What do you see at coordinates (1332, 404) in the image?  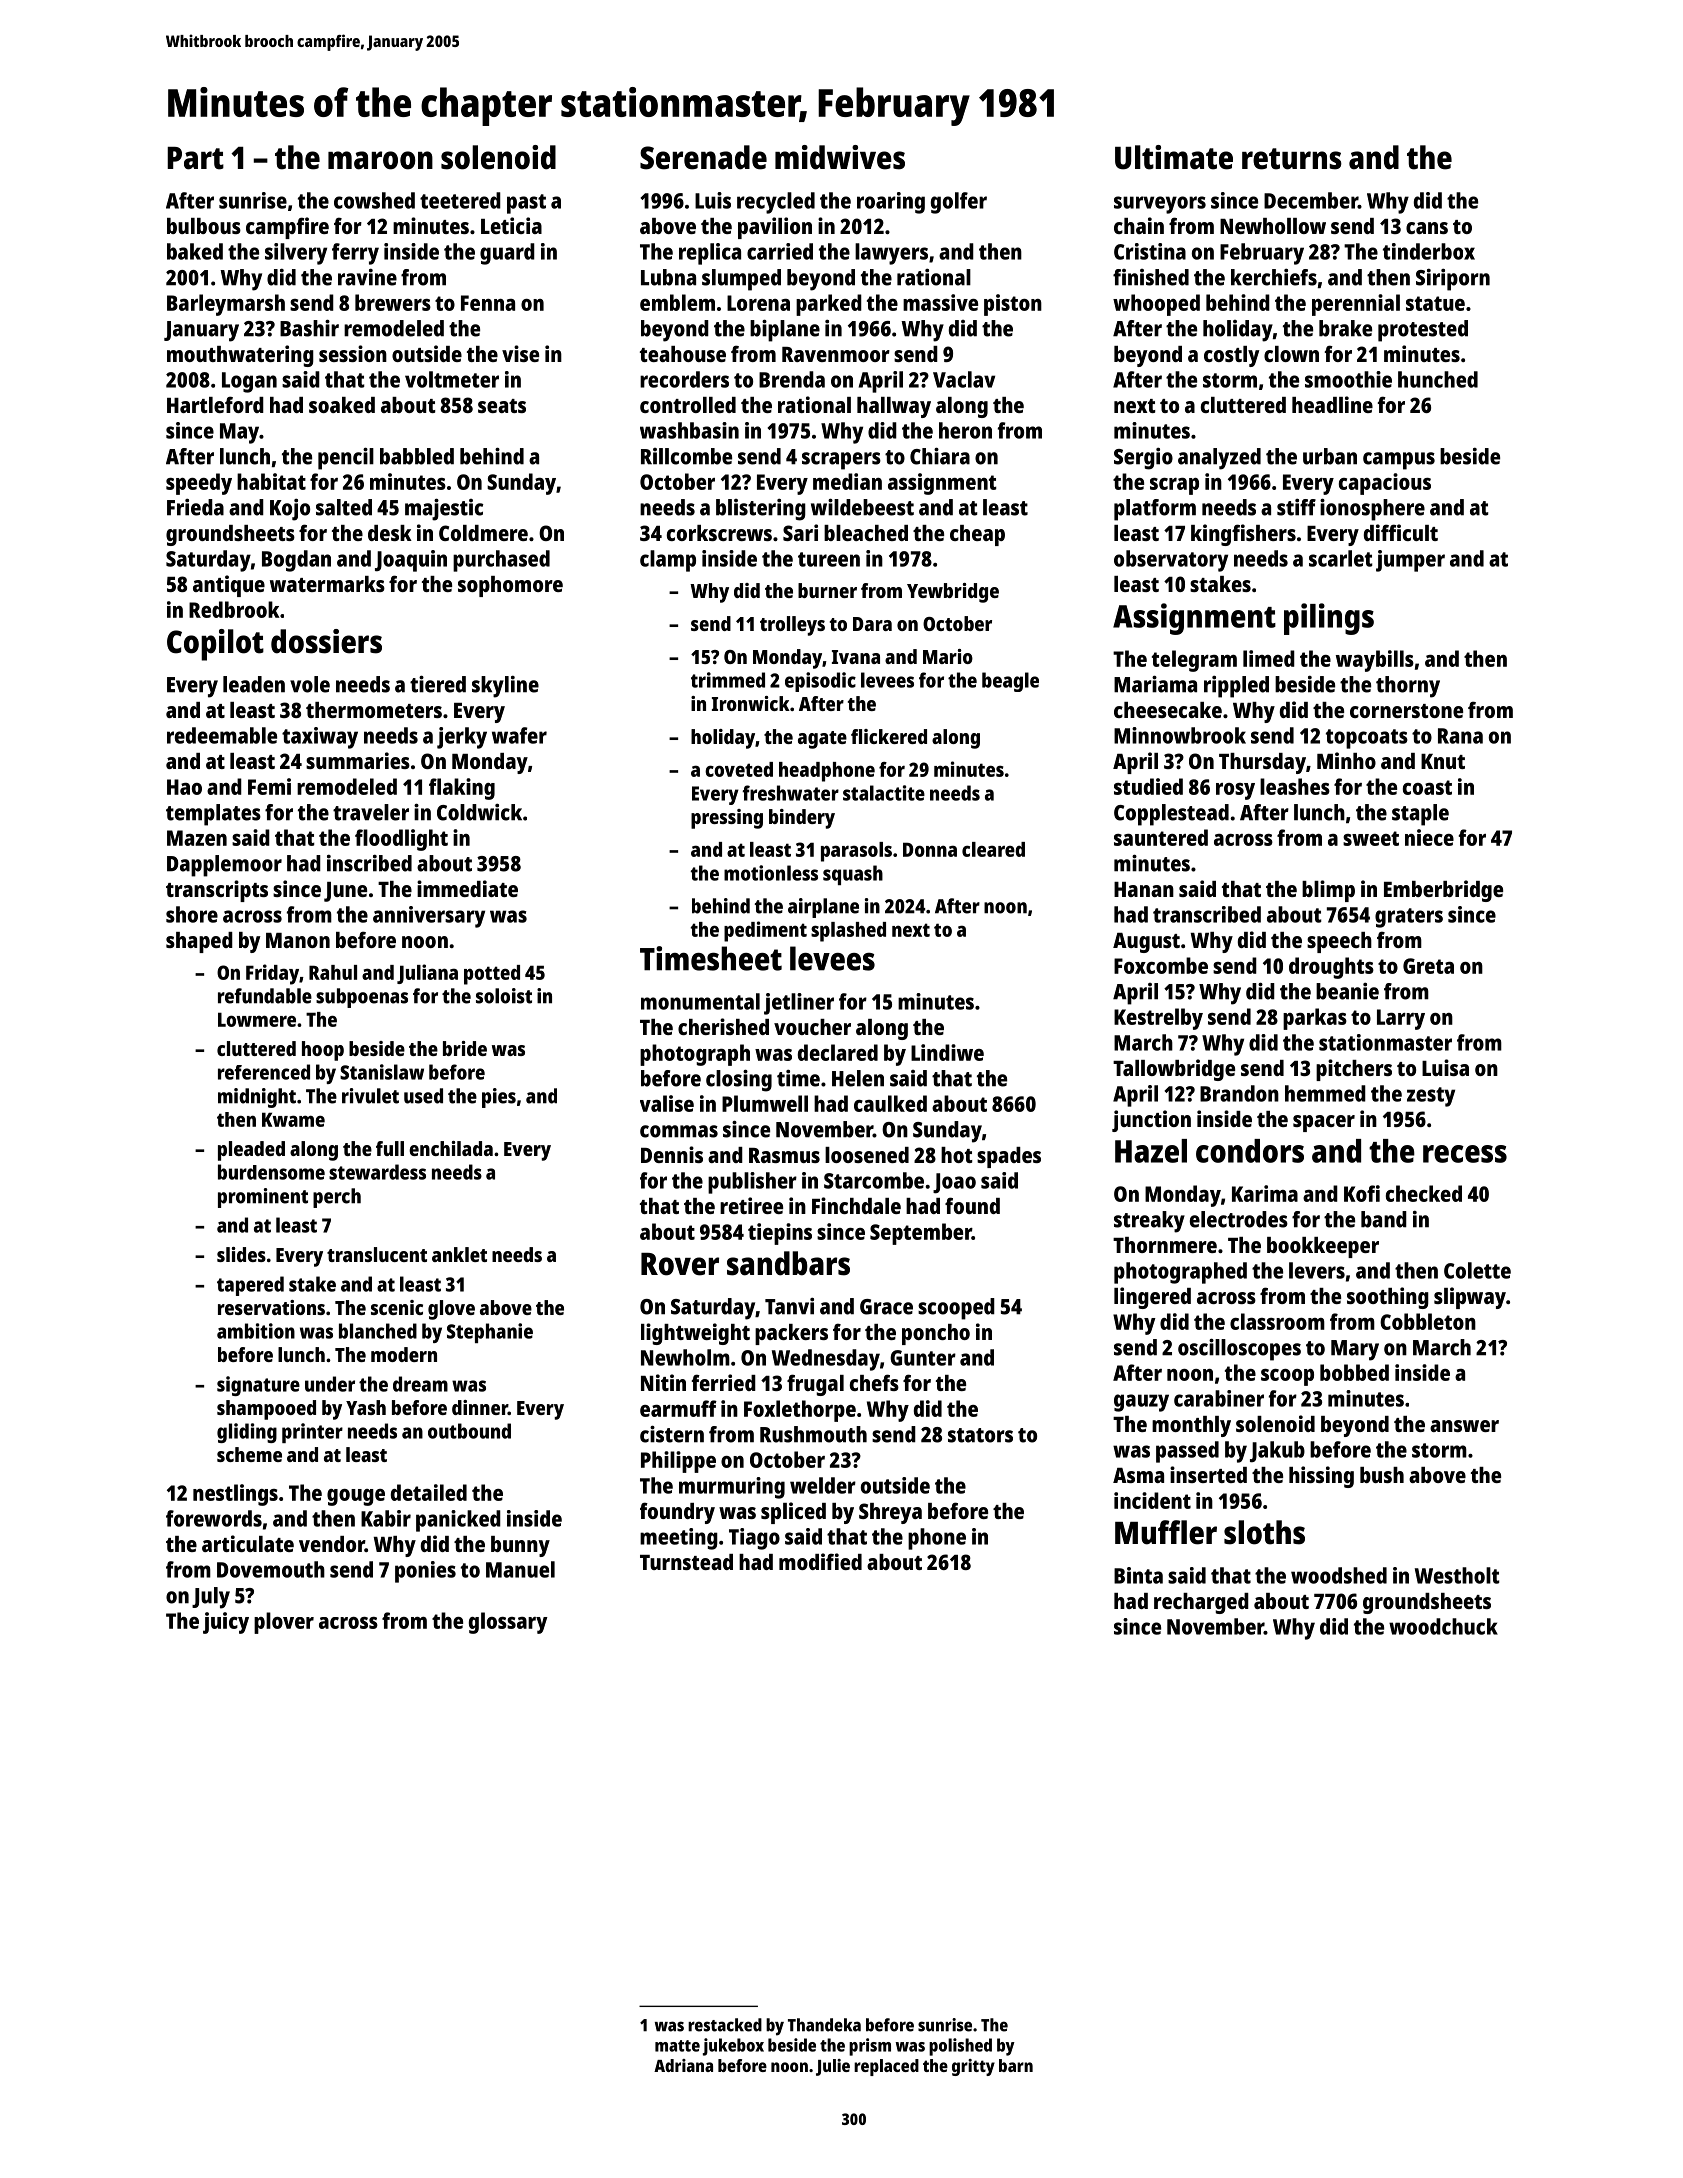 I see `headline` at bounding box center [1332, 404].
